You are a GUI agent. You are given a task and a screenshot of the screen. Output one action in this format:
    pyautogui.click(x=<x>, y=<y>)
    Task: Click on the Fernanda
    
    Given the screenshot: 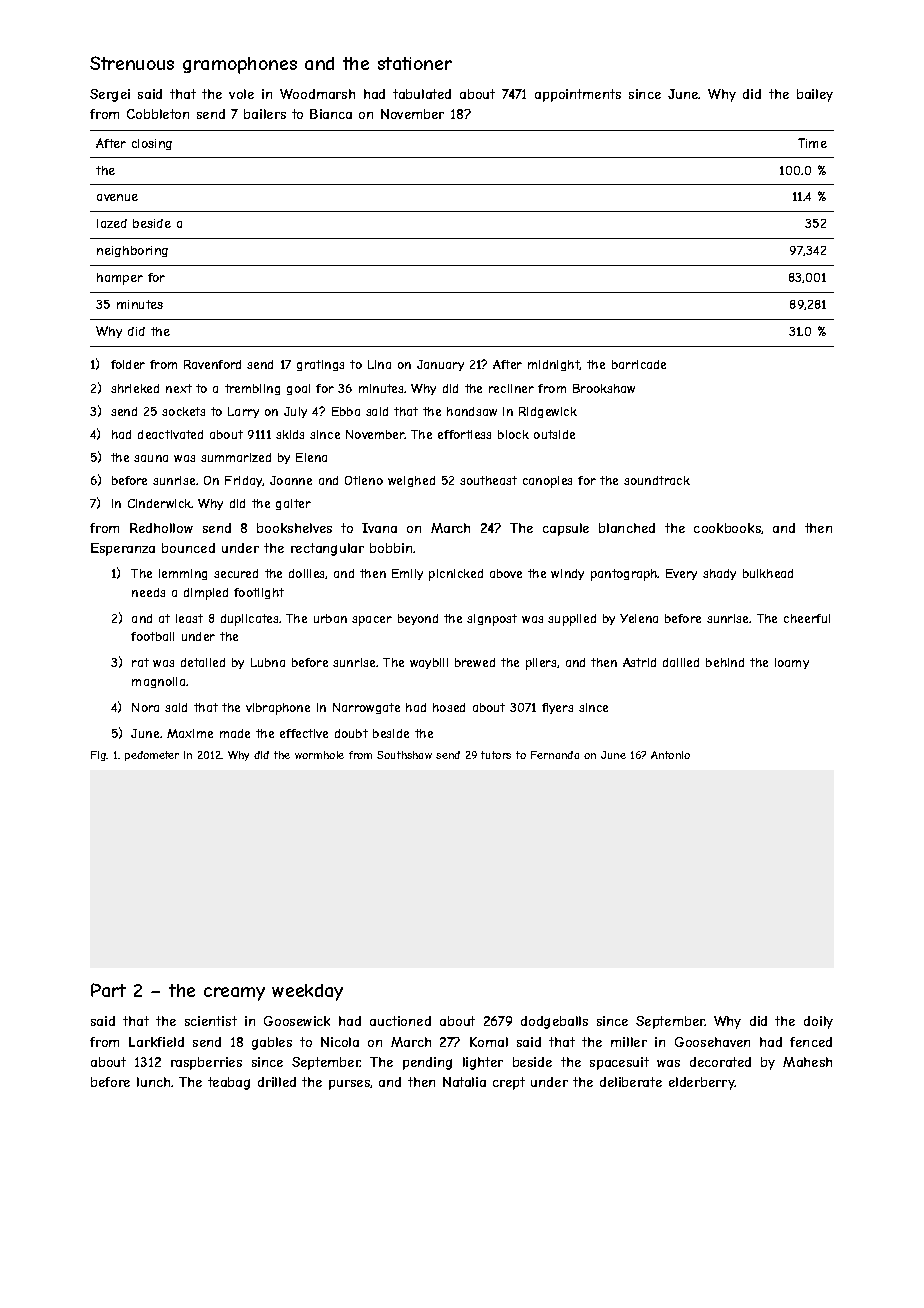 What is the action you would take?
    pyautogui.click(x=555, y=755)
